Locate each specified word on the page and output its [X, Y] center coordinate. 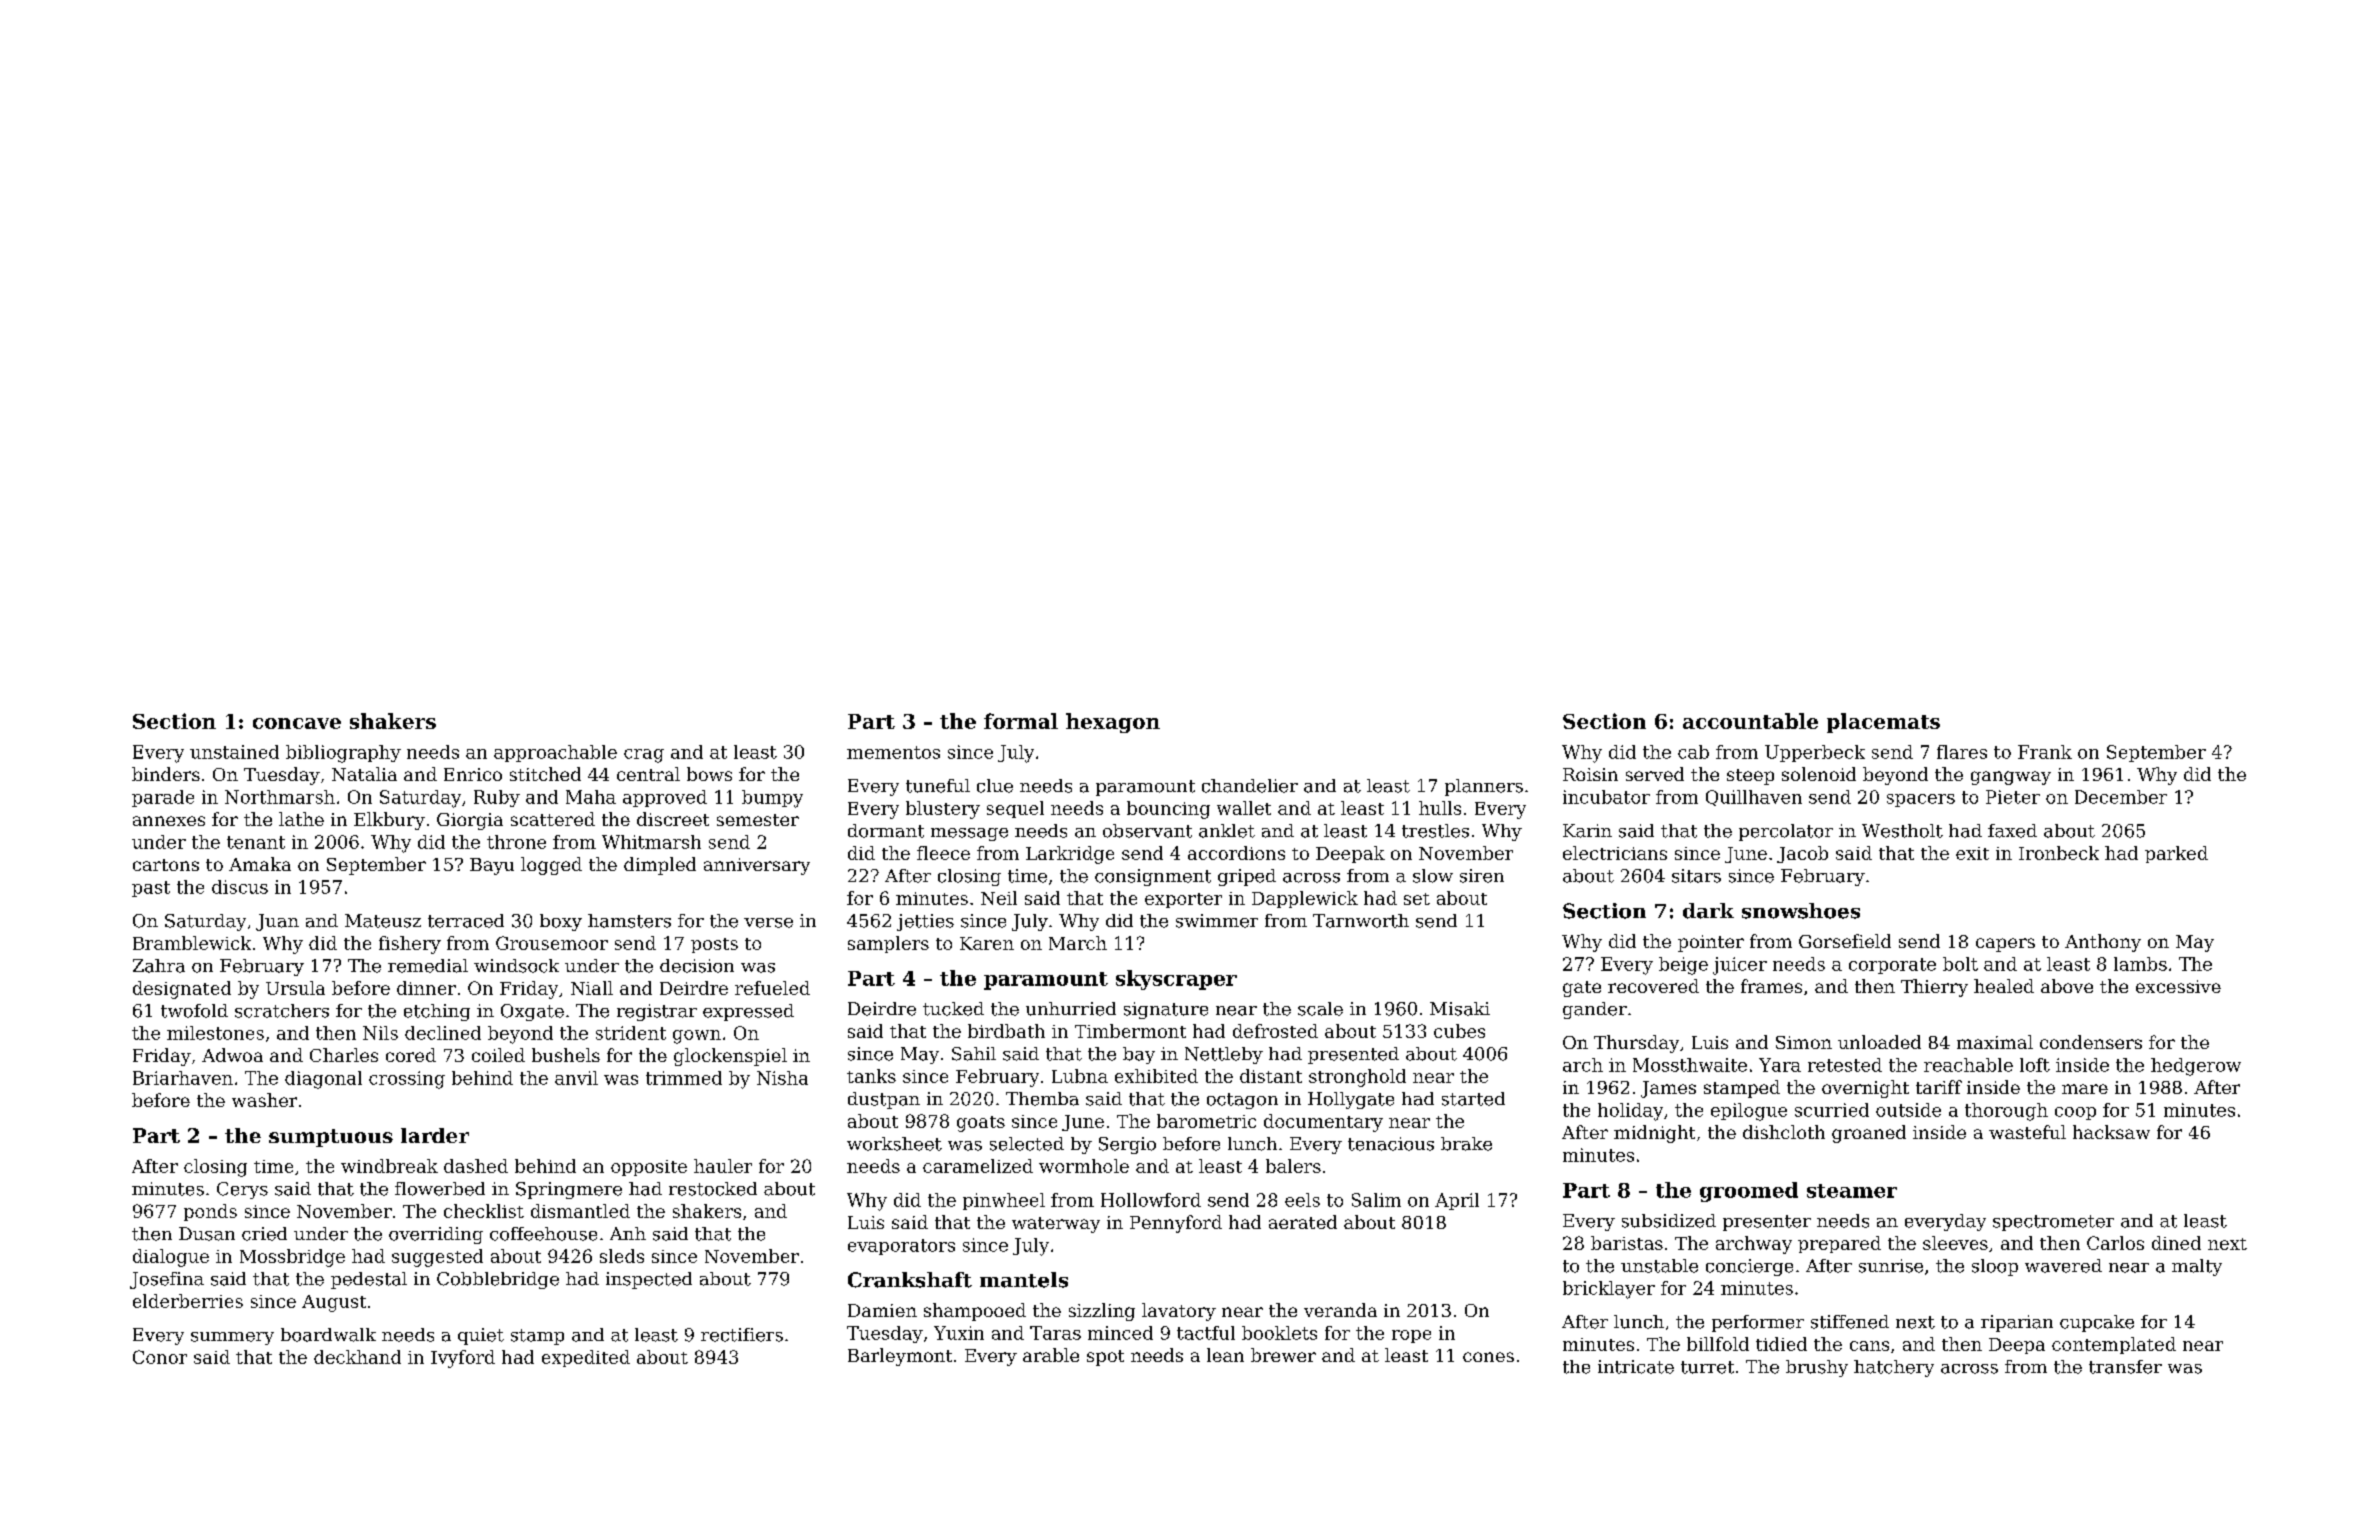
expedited [586, 1358]
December [2121, 797]
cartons [166, 865]
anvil [576, 1078]
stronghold [1357, 1078]
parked [2176, 854]
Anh [628, 1233]
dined [2176, 1243]
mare [2085, 1089]
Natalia [364, 774]
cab [1693, 752]
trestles [1435, 831]
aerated [1303, 1222]
